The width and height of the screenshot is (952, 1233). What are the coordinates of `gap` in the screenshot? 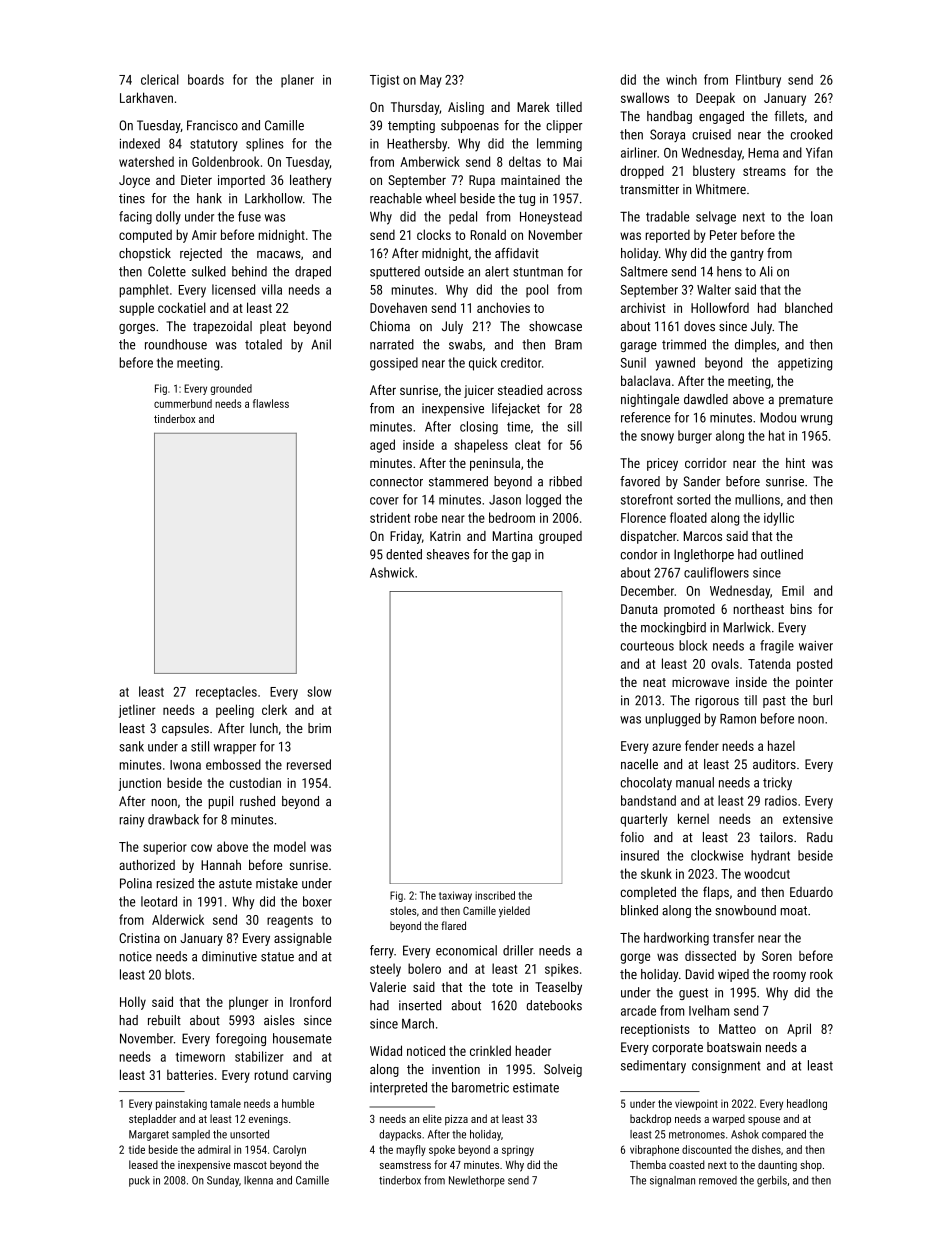 It's located at (521, 557).
